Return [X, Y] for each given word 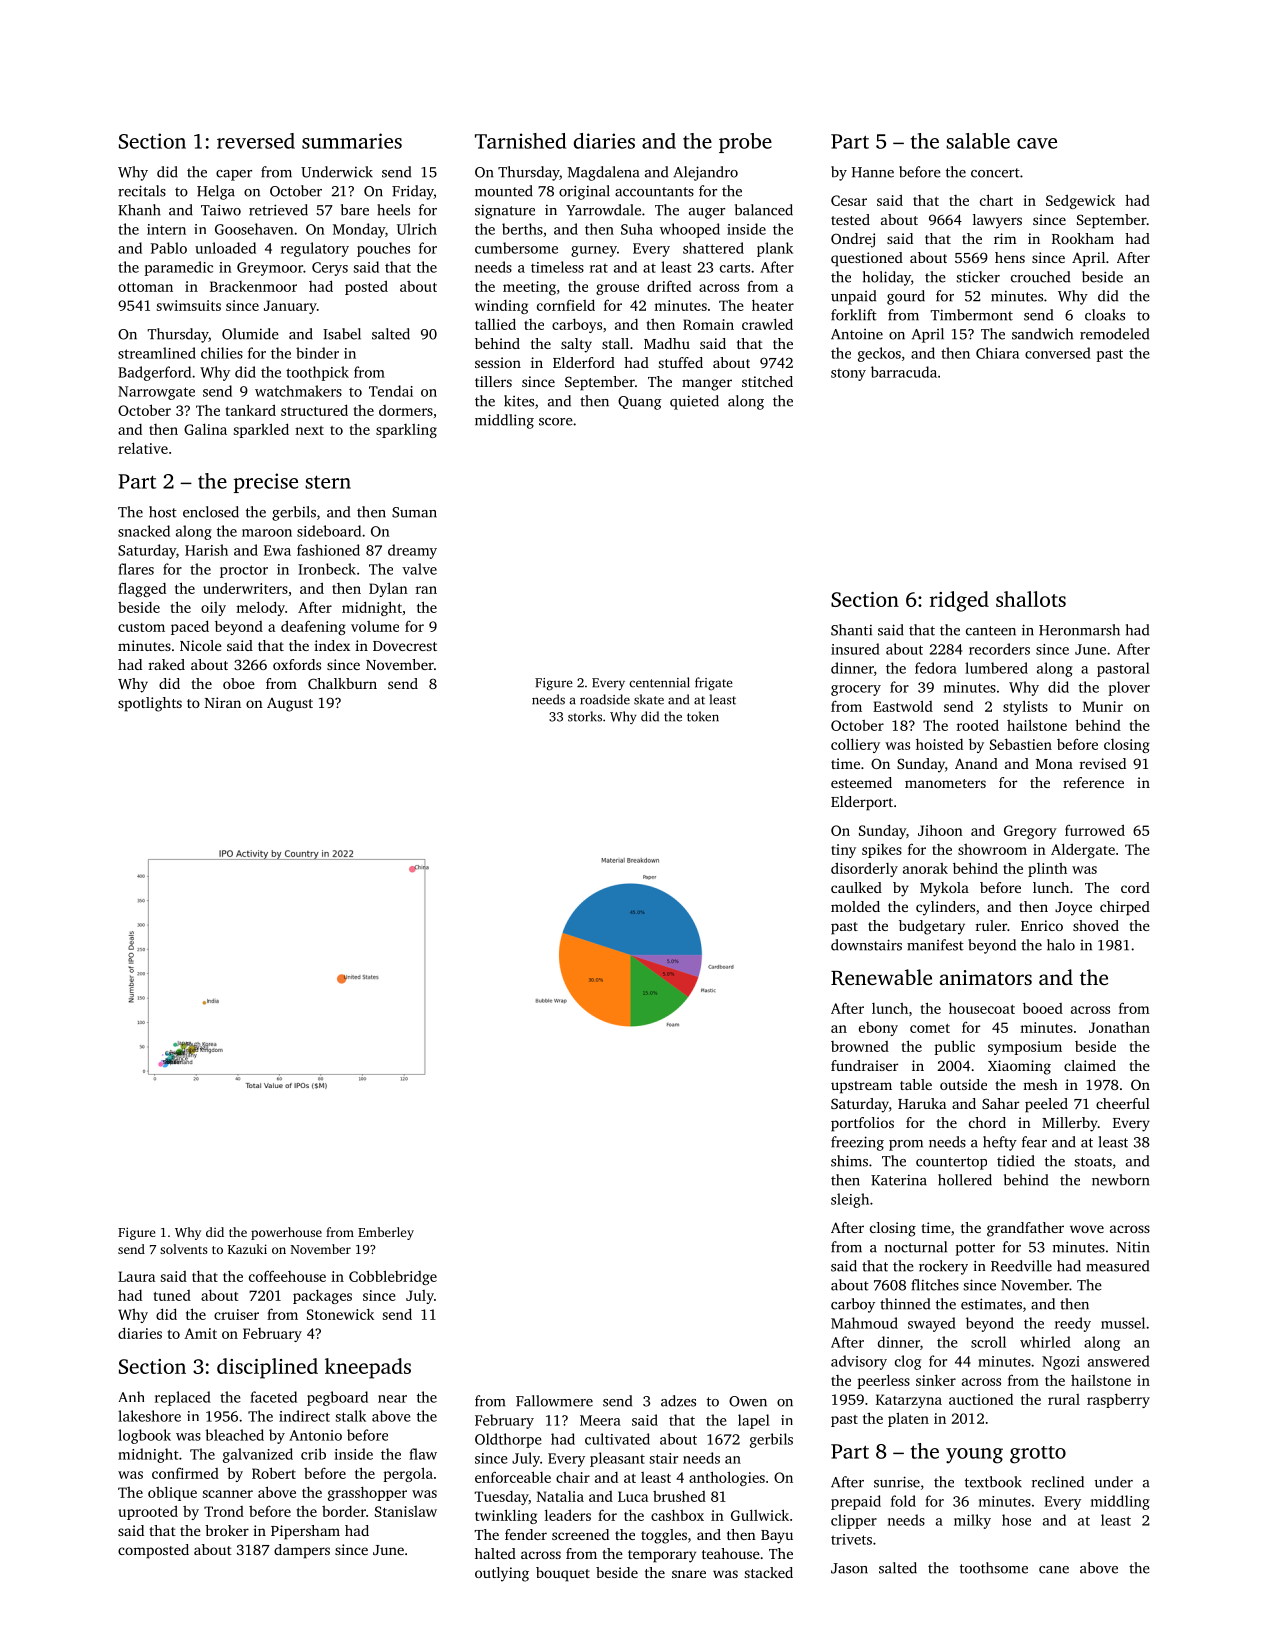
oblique [172, 1493]
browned [860, 1046]
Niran [223, 702]
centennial [659, 682]
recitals [142, 191]
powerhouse [286, 1233]
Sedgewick [1080, 201]
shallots [1031, 599]
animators [986, 977]
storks [585, 716]
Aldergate [1083, 850]
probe [745, 143]
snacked [144, 531]
